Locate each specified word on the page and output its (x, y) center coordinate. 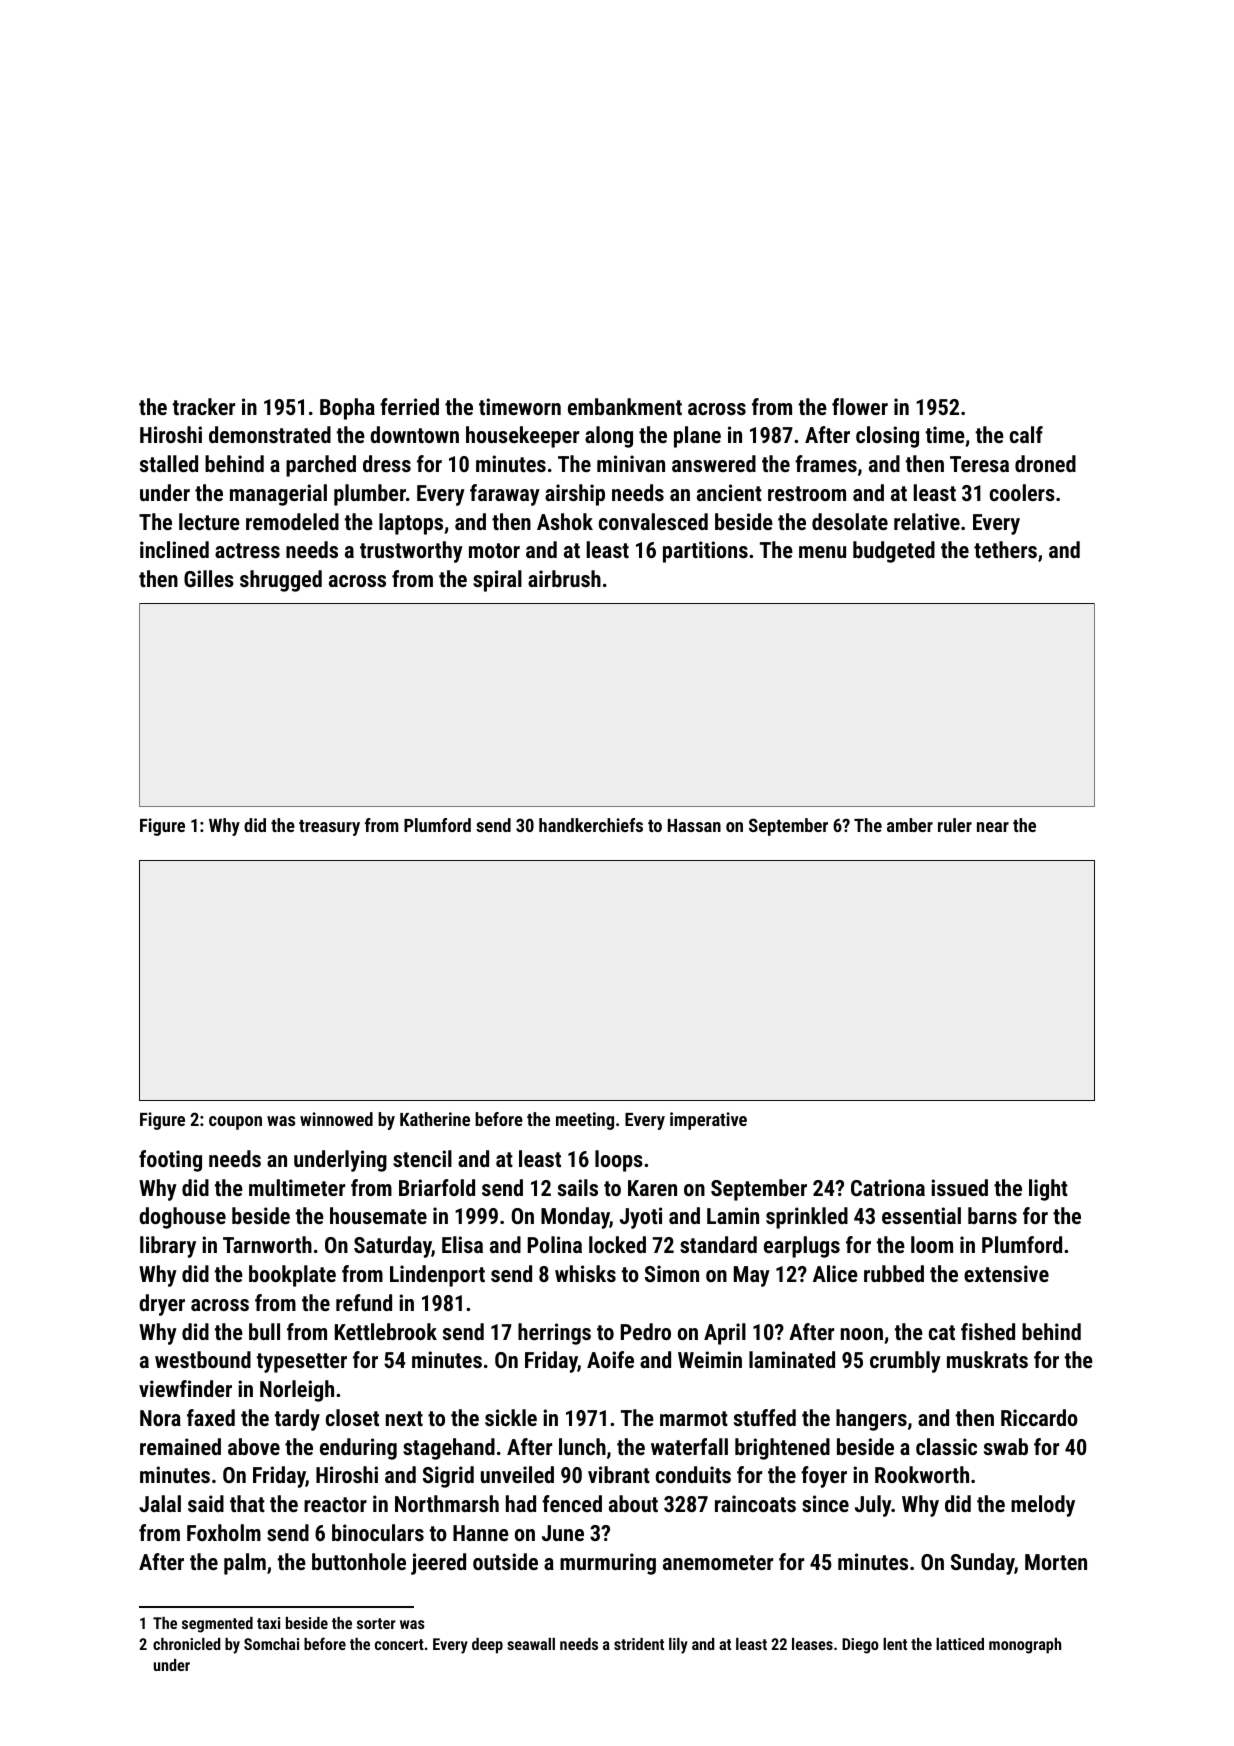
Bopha (347, 409)
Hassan (694, 825)
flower (860, 406)
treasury (329, 828)
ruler (955, 825)
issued (959, 1187)
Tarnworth (267, 1244)
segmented (217, 1625)
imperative (708, 1121)
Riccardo (1039, 1417)
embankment (625, 406)
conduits (693, 1474)
